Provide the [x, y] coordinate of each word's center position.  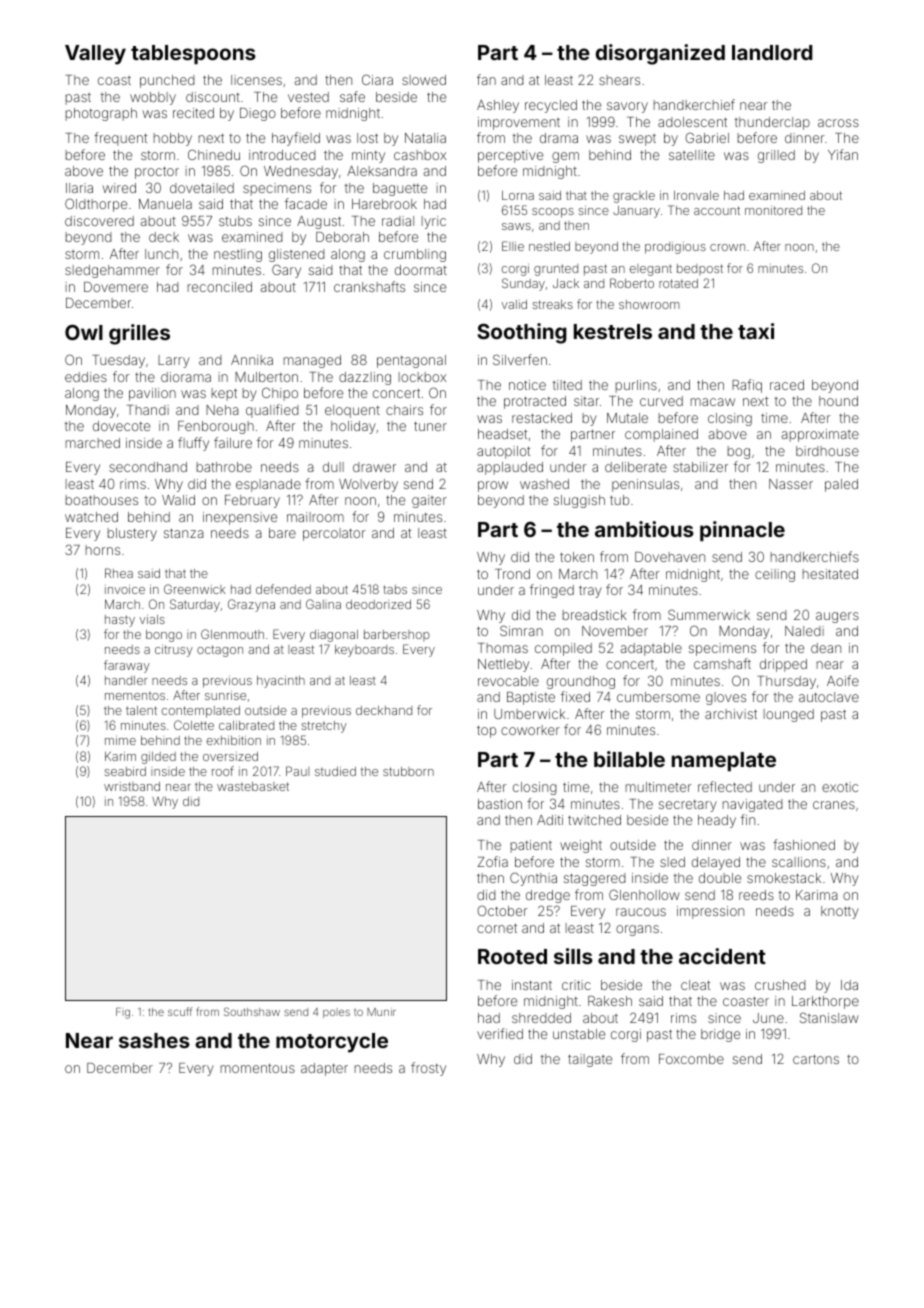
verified [500, 1033]
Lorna [518, 195]
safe [352, 96]
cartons [816, 1059]
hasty [120, 621]
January [636, 212]
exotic [840, 787]
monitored [773, 210]
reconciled [220, 287]
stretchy [324, 727]
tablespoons [193, 54]
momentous [258, 1068]
